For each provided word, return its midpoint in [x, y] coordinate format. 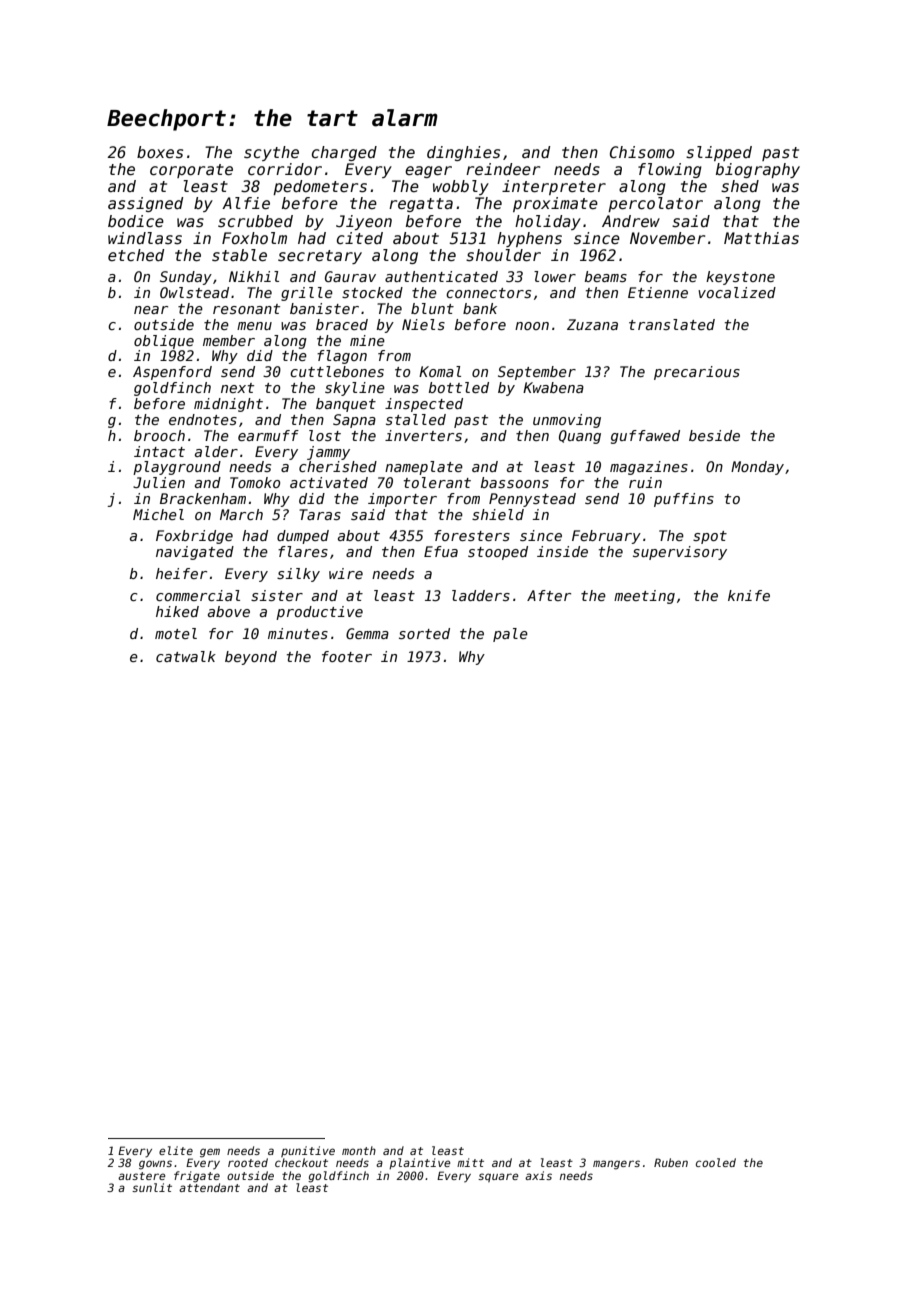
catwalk [186, 656]
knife [749, 595]
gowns [155, 1165]
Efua [441, 551]
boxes [160, 152]
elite [176, 1150]
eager [428, 172]
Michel [158, 514]
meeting [644, 597]
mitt [470, 1162]
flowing [670, 170]
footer [347, 656]
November [667, 238]
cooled [716, 1162]
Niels [423, 324]
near [151, 310]
